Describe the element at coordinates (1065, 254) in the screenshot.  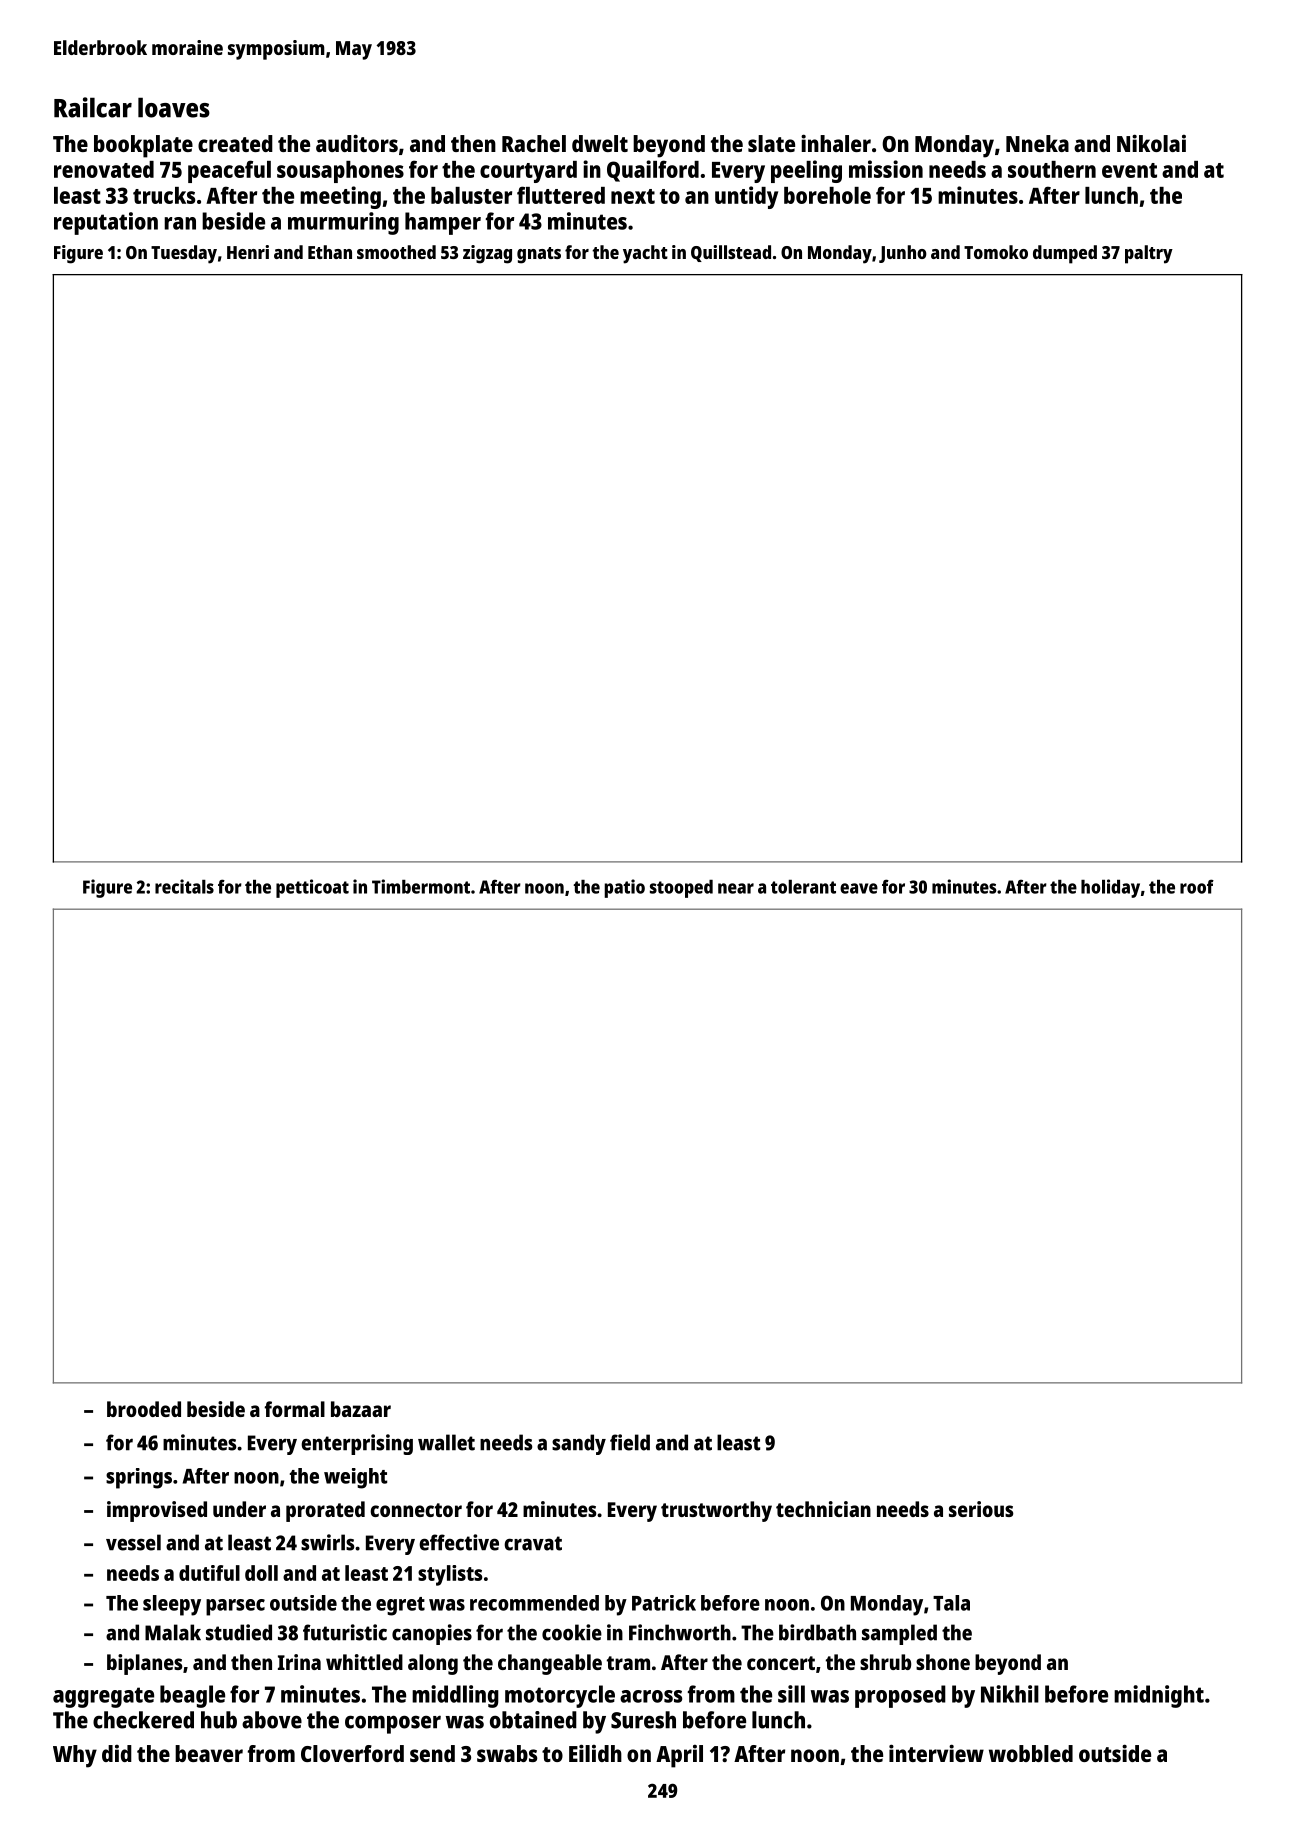
I see `dumped` at that location.
